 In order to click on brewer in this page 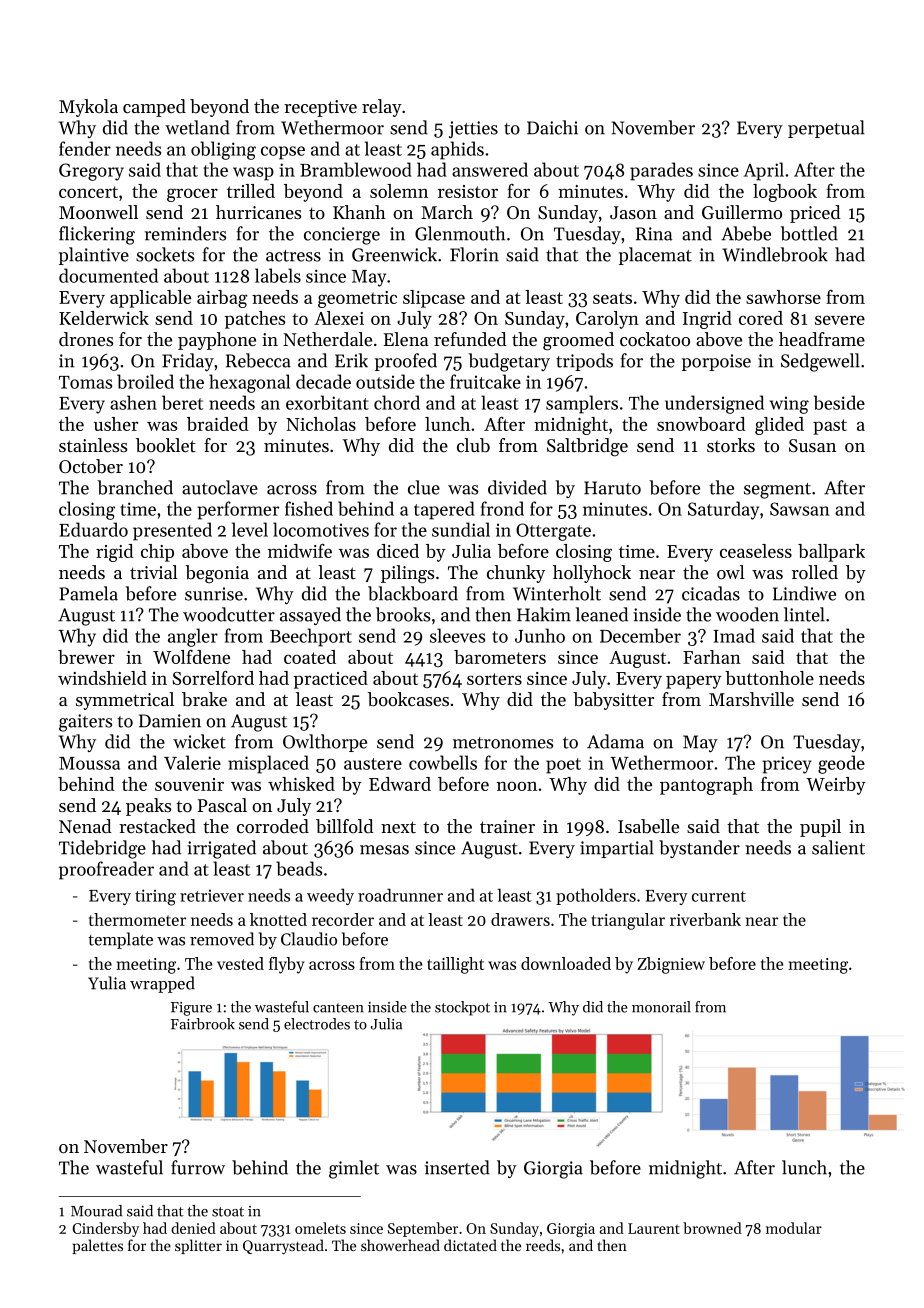, I will do `click(86, 657)`.
